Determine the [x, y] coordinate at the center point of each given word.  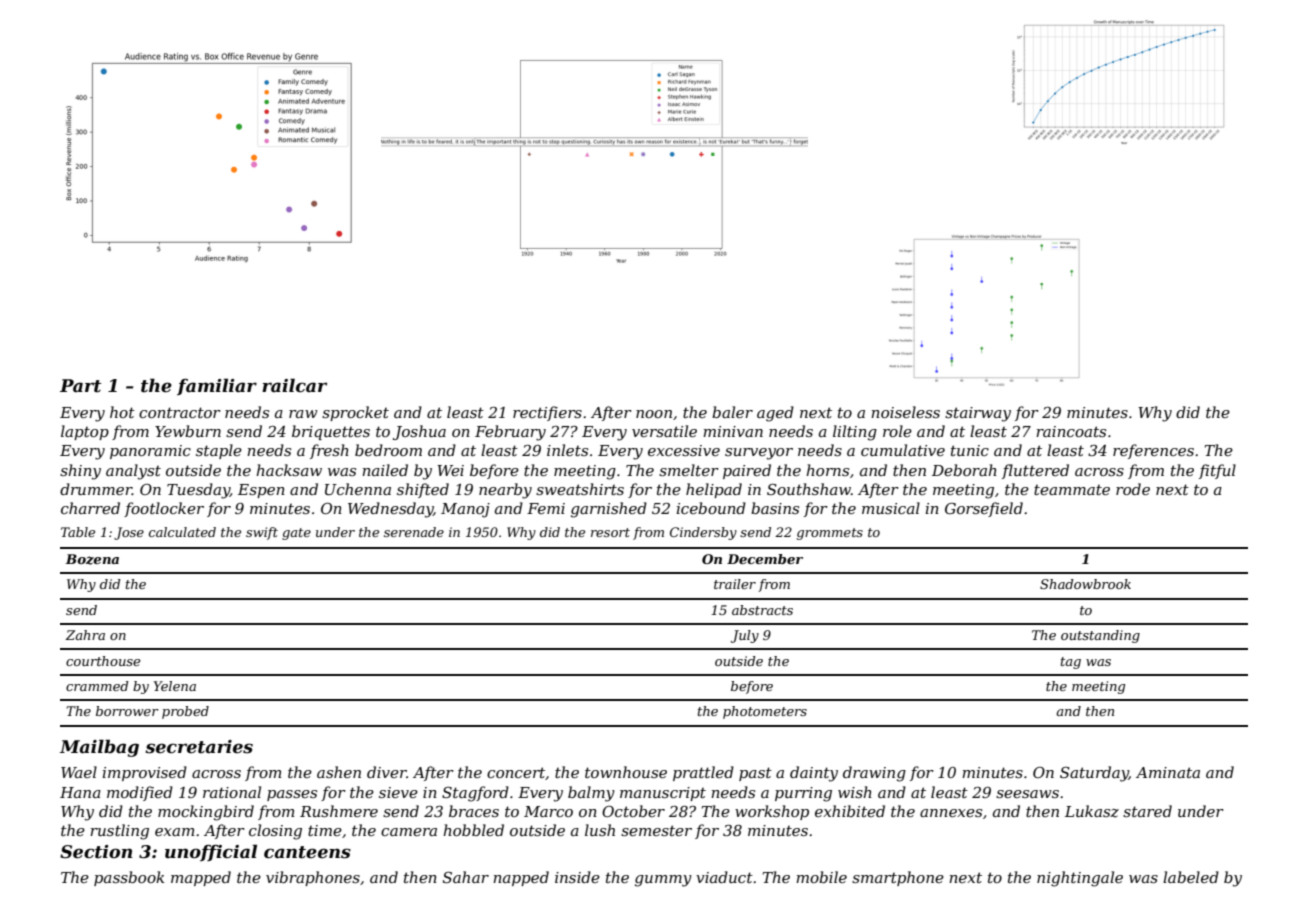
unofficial [211, 852]
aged [775, 414]
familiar [217, 386]
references [1153, 451]
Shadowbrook [1085, 584]
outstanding [1100, 636]
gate [296, 534]
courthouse [103, 661]
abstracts [762, 610]
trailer [735, 584]
